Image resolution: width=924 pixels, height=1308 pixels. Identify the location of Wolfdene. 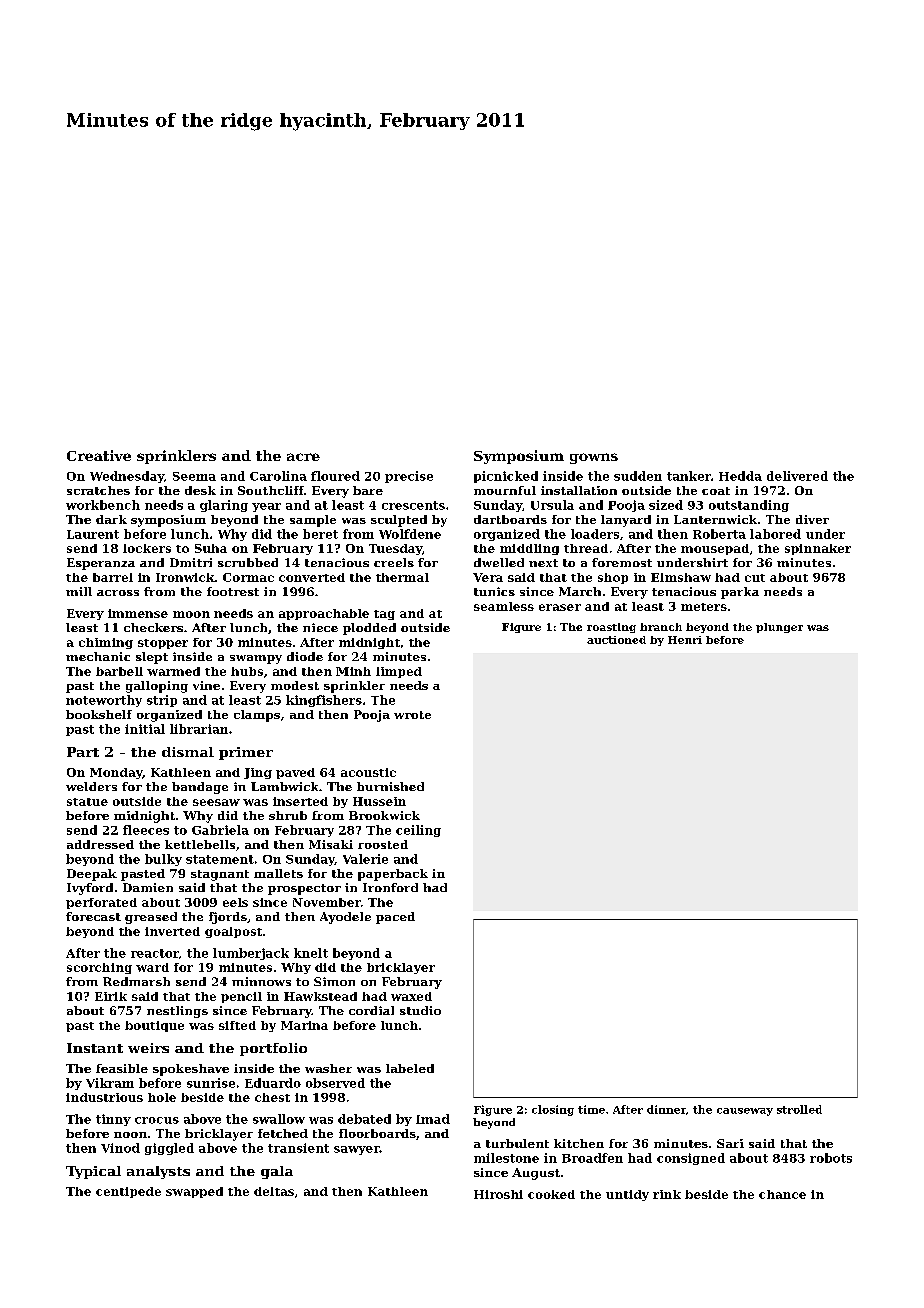
(410, 534).
